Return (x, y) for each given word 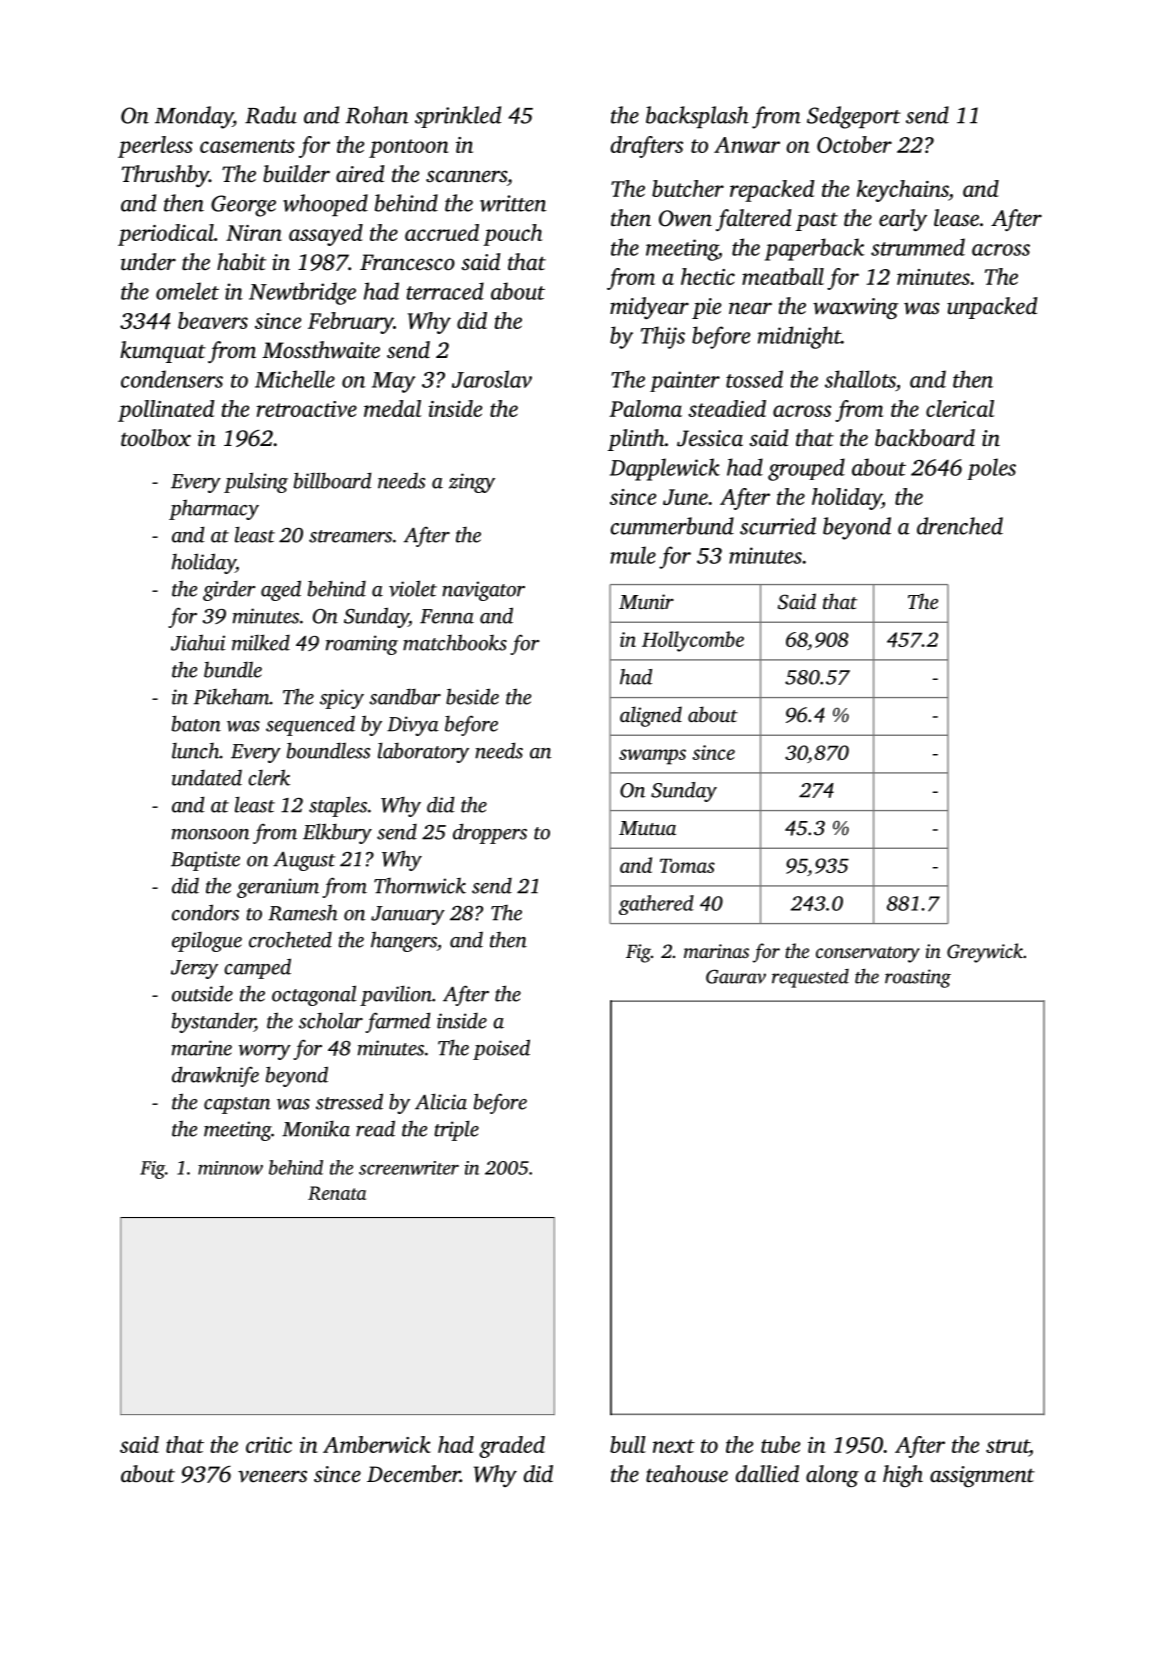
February (351, 323)
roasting (918, 978)
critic (269, 1445)
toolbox (156, 438)
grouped (806, 469)
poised (501, 1049)
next (674, 1446)
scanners (466, 176)
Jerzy (194, 969)
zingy (472, 483)
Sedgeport (854, 117)
